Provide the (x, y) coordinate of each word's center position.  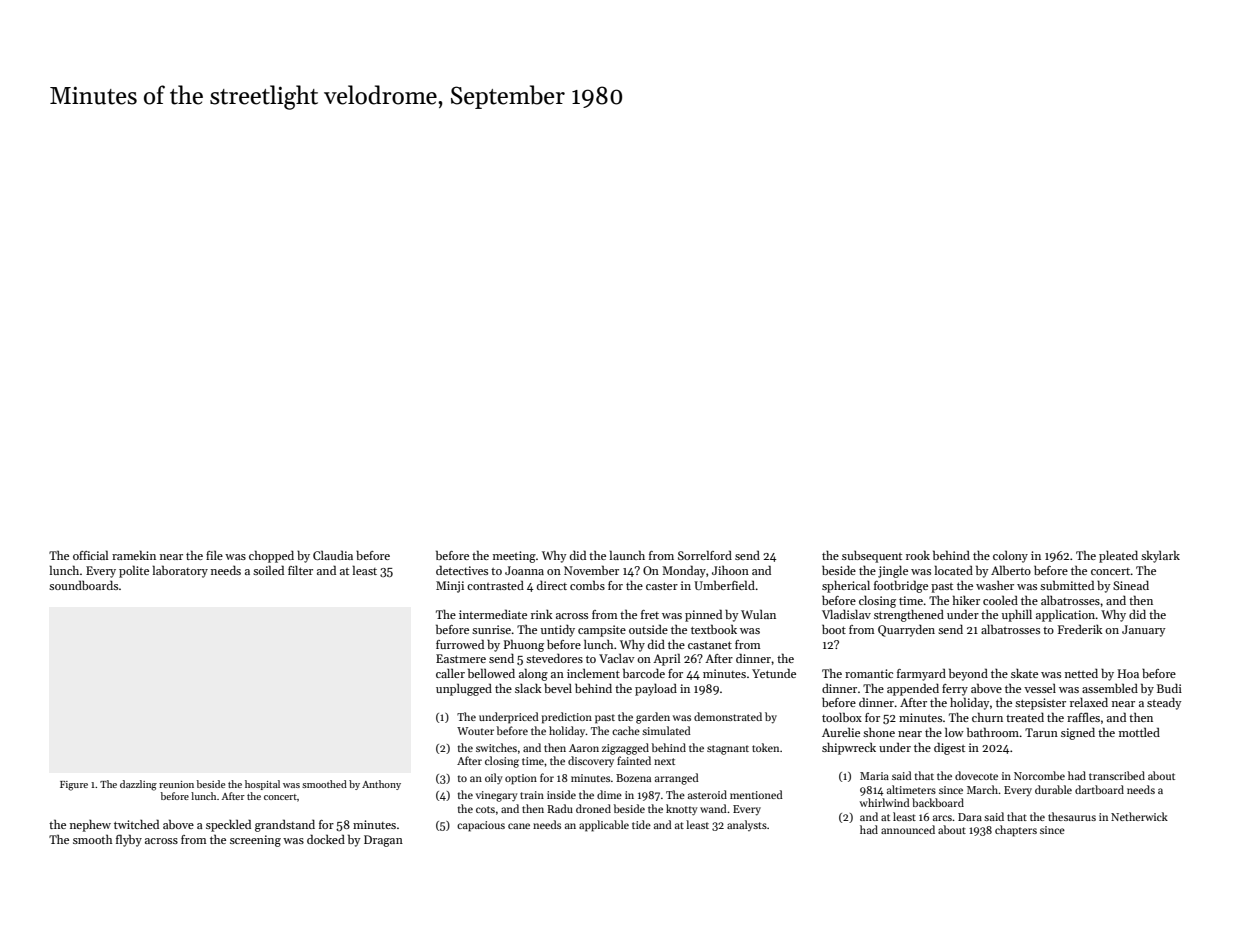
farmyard (921, 674)
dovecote (976, 775)
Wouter (475, 731)
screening (255, 841)
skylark (1160, 556)
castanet (710, 645)
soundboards (83, 585)
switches (496, 747)
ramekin (134, 555)
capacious (481, 826)
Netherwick (1139, 816)
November (591, 570)
